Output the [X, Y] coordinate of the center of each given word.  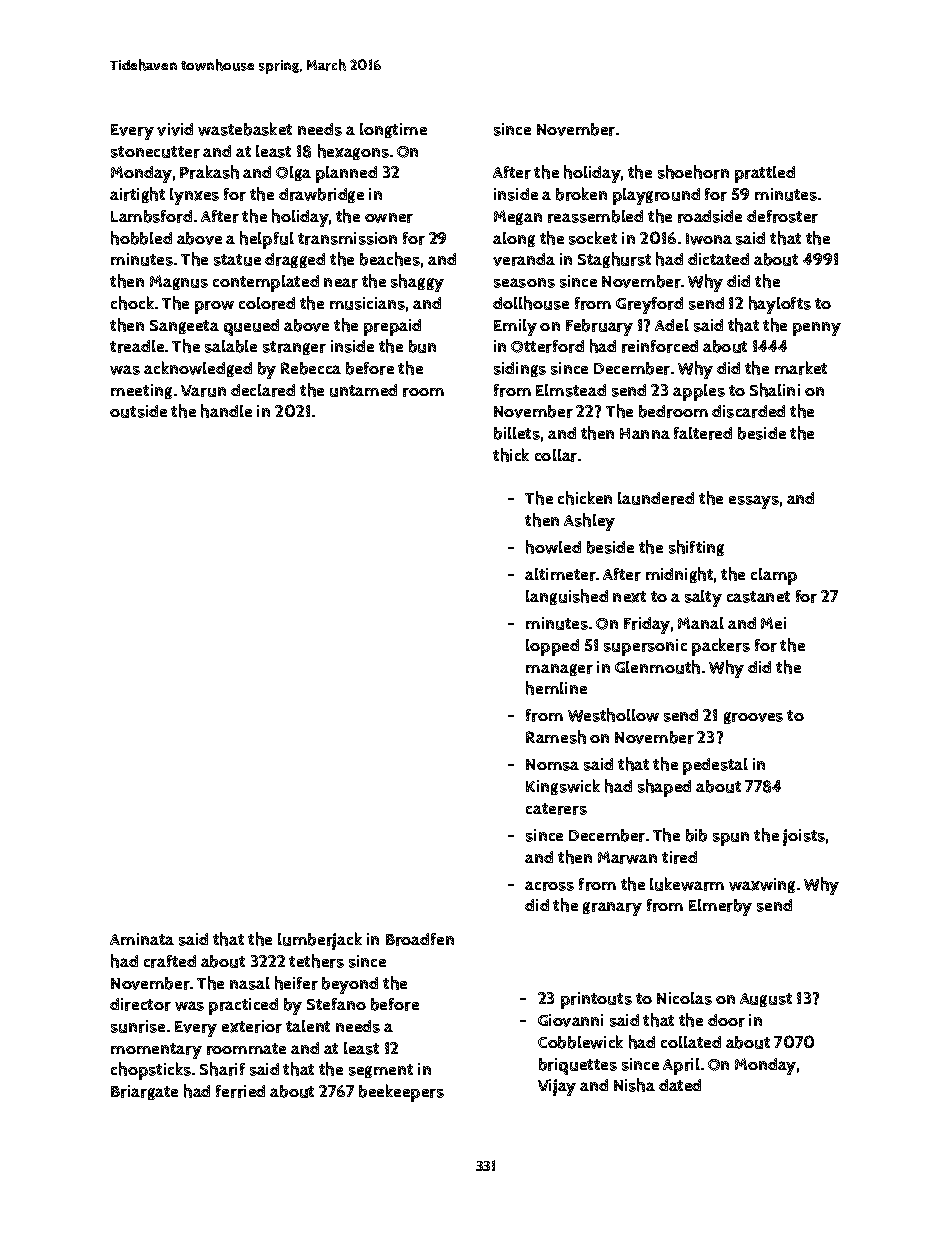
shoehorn [693, 172]
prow [214, 307]
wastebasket [245, 129]
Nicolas [684, 998]
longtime [393, 130]
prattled [765, 174]
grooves [753, 718]
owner [389, 218]
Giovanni [570, 1020]
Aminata [142, 939]
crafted [170, 961]
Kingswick [563, 787]
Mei [773, 623]
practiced [243, 1006]
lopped [552, 647]
